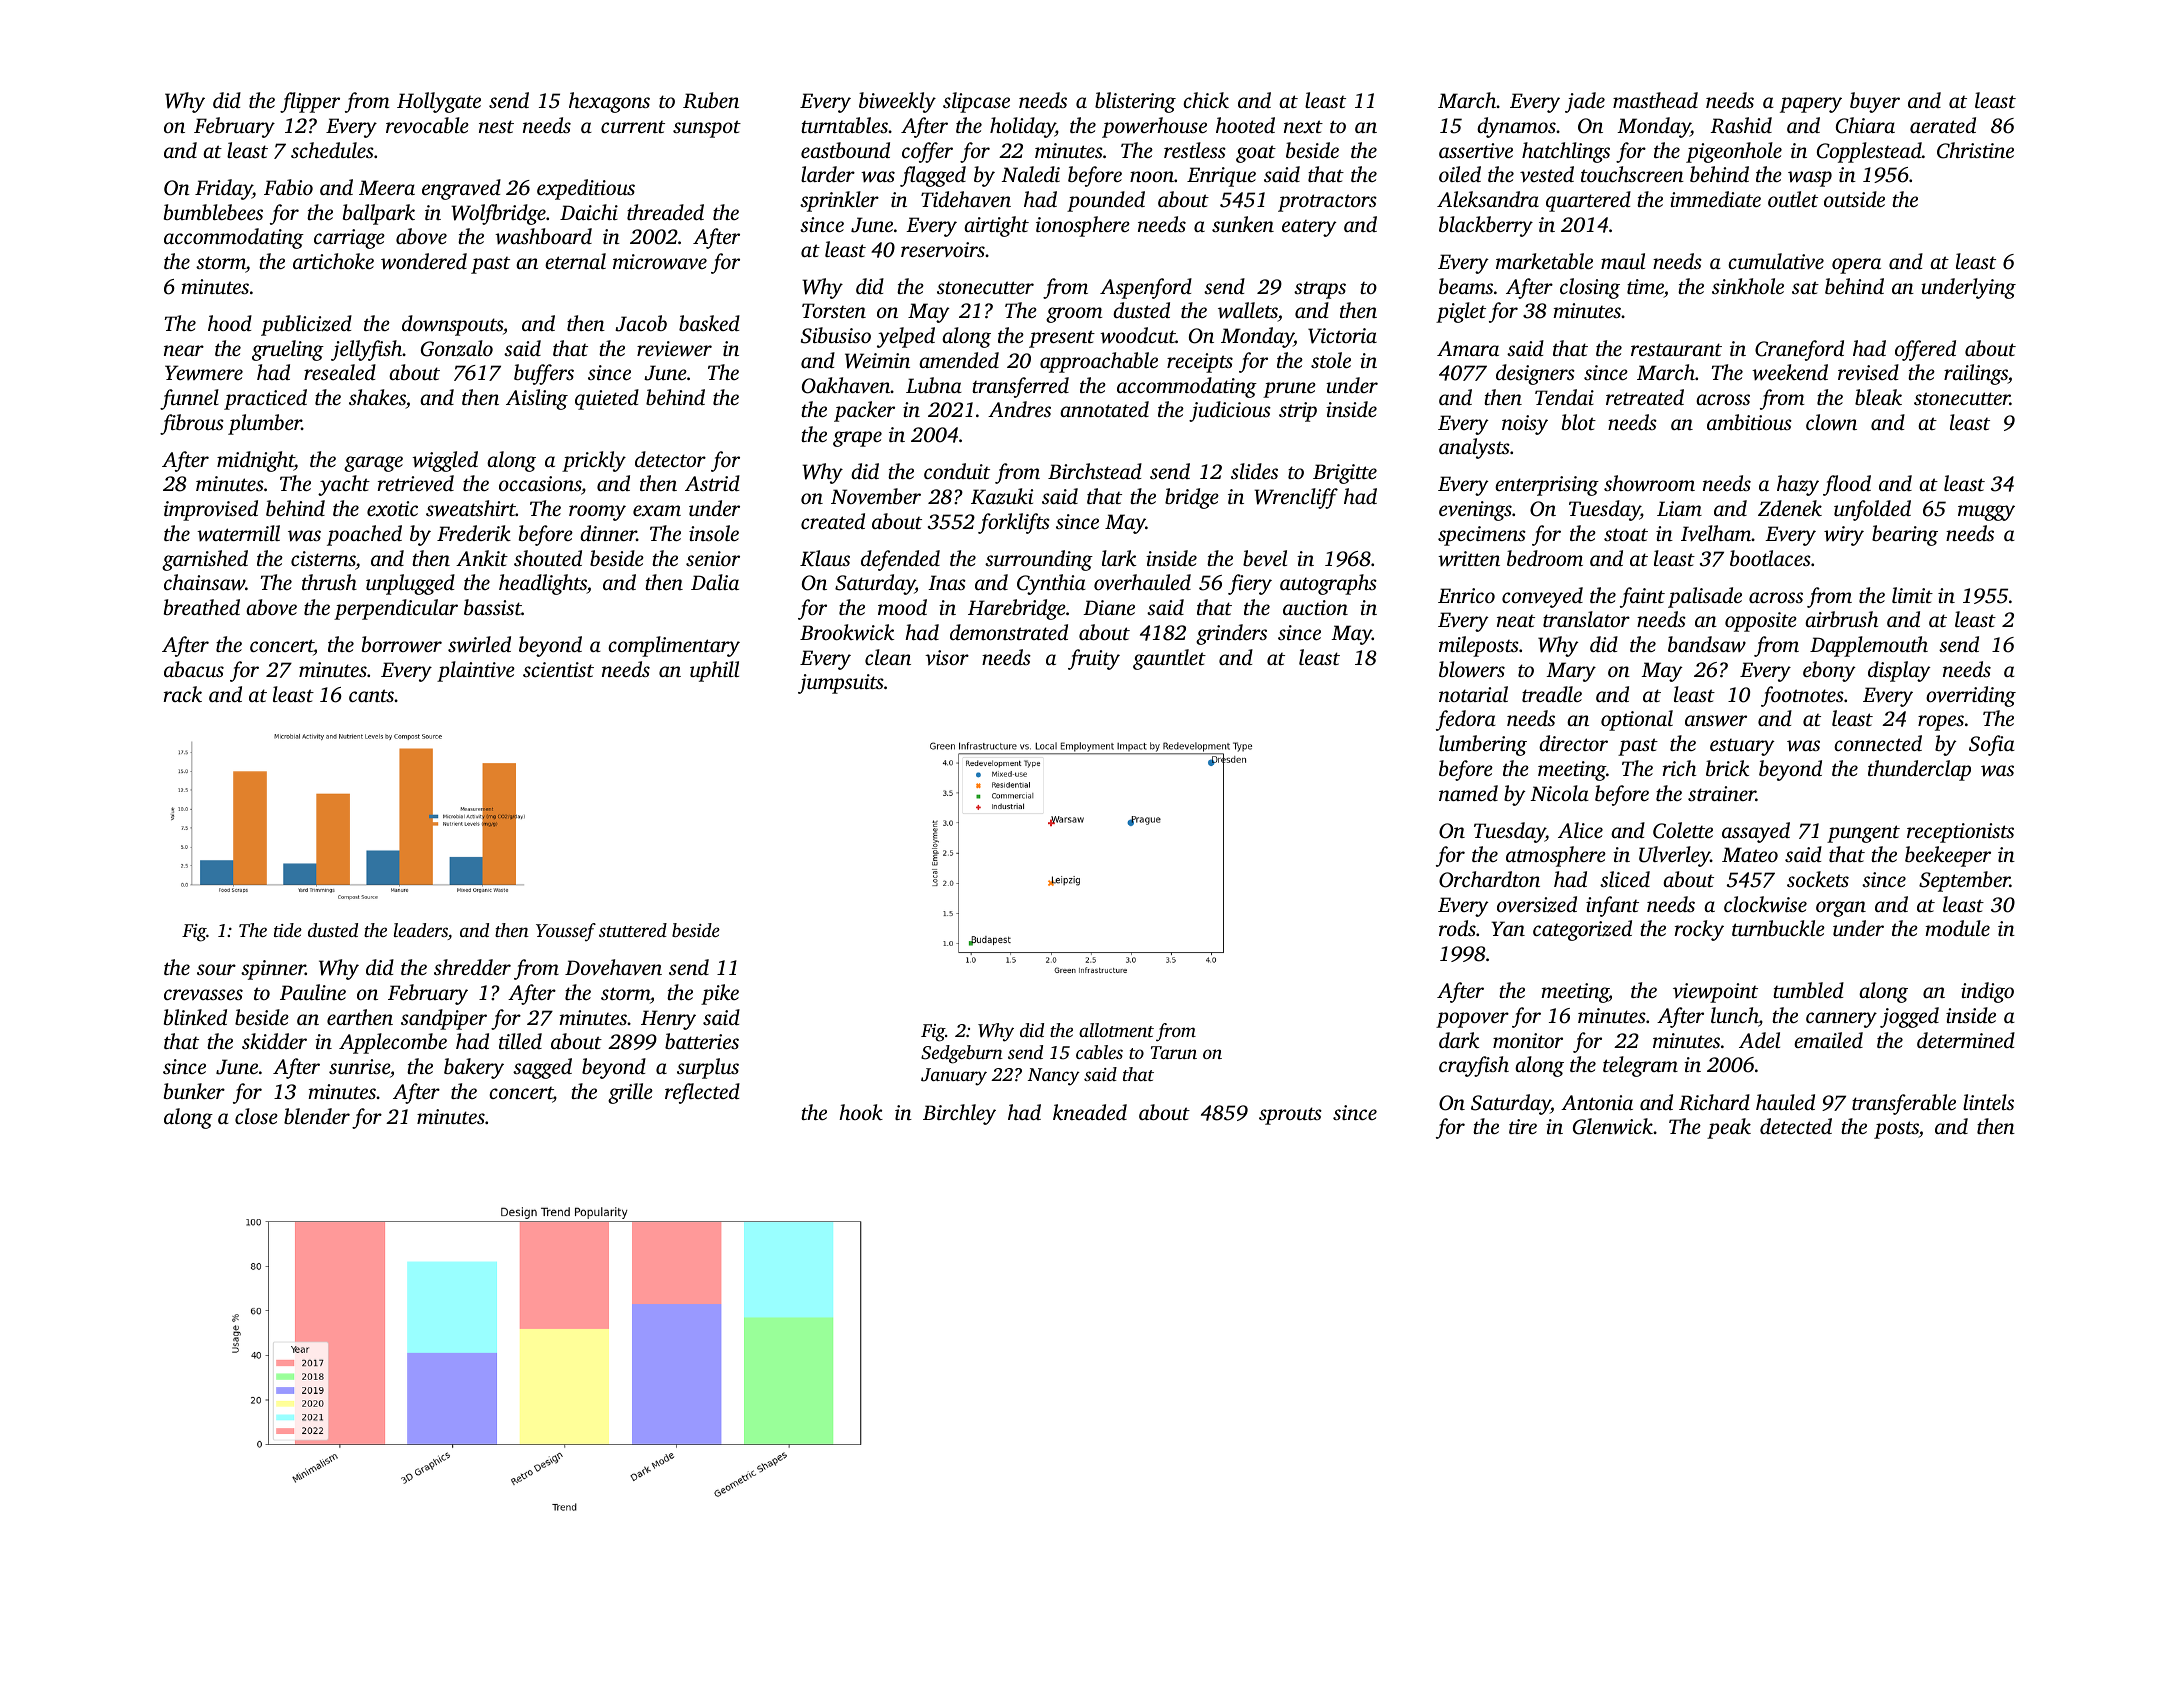 Image resolution: width=2178 pixels, height=1683 pixels. I want to click on bearing, so click(1905, 535).
